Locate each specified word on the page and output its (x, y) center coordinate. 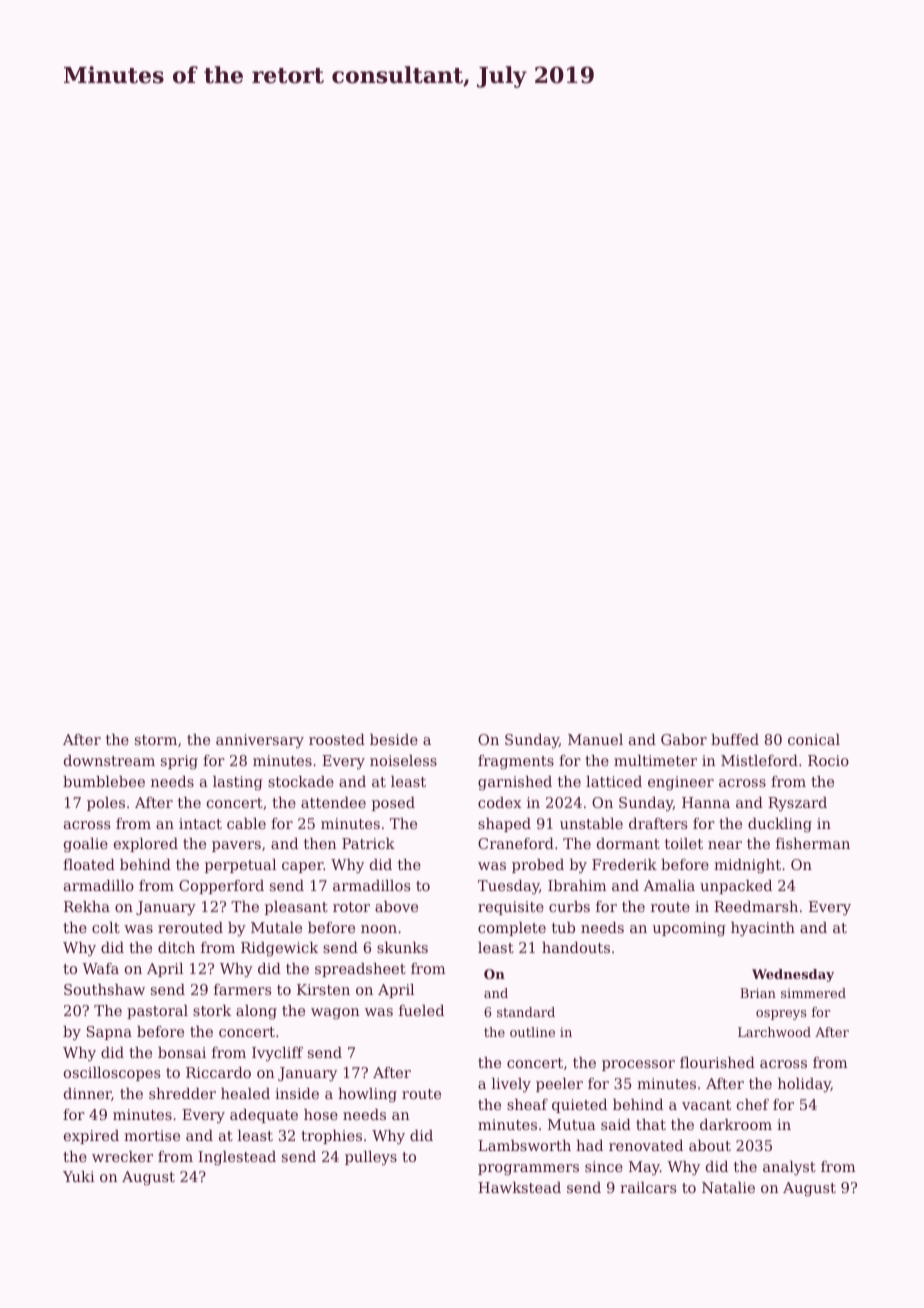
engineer (681, 783)
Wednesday (793, 975)
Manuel (595, 739)
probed (538, 866)
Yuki (79, 1176)
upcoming (689, 929)
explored (146, 845)
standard (526, 1012)
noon (379, 929)
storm (156, 740)
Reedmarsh (756, 906)
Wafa (100, 968)
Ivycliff (277, 1054)
